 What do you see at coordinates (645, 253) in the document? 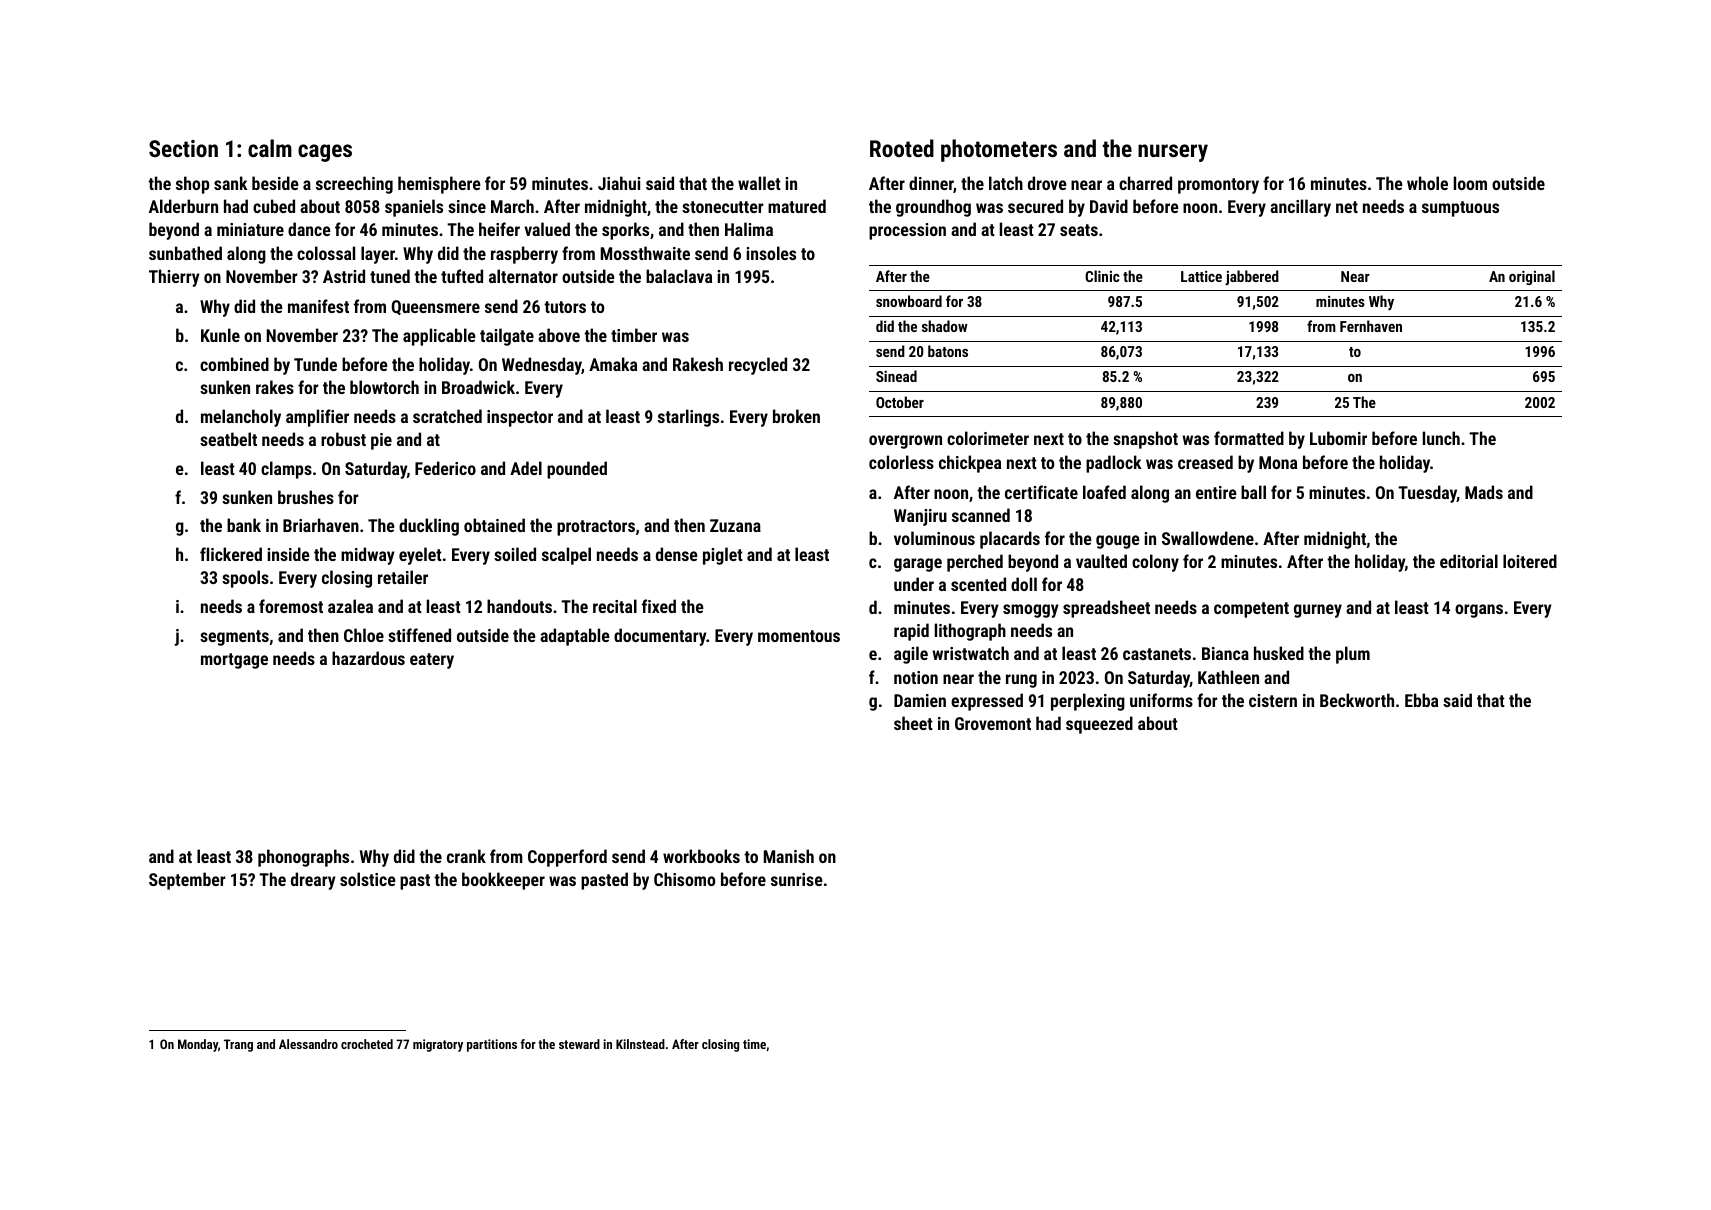
I see `Mossthwaite` at bounding box center [645, 253].
